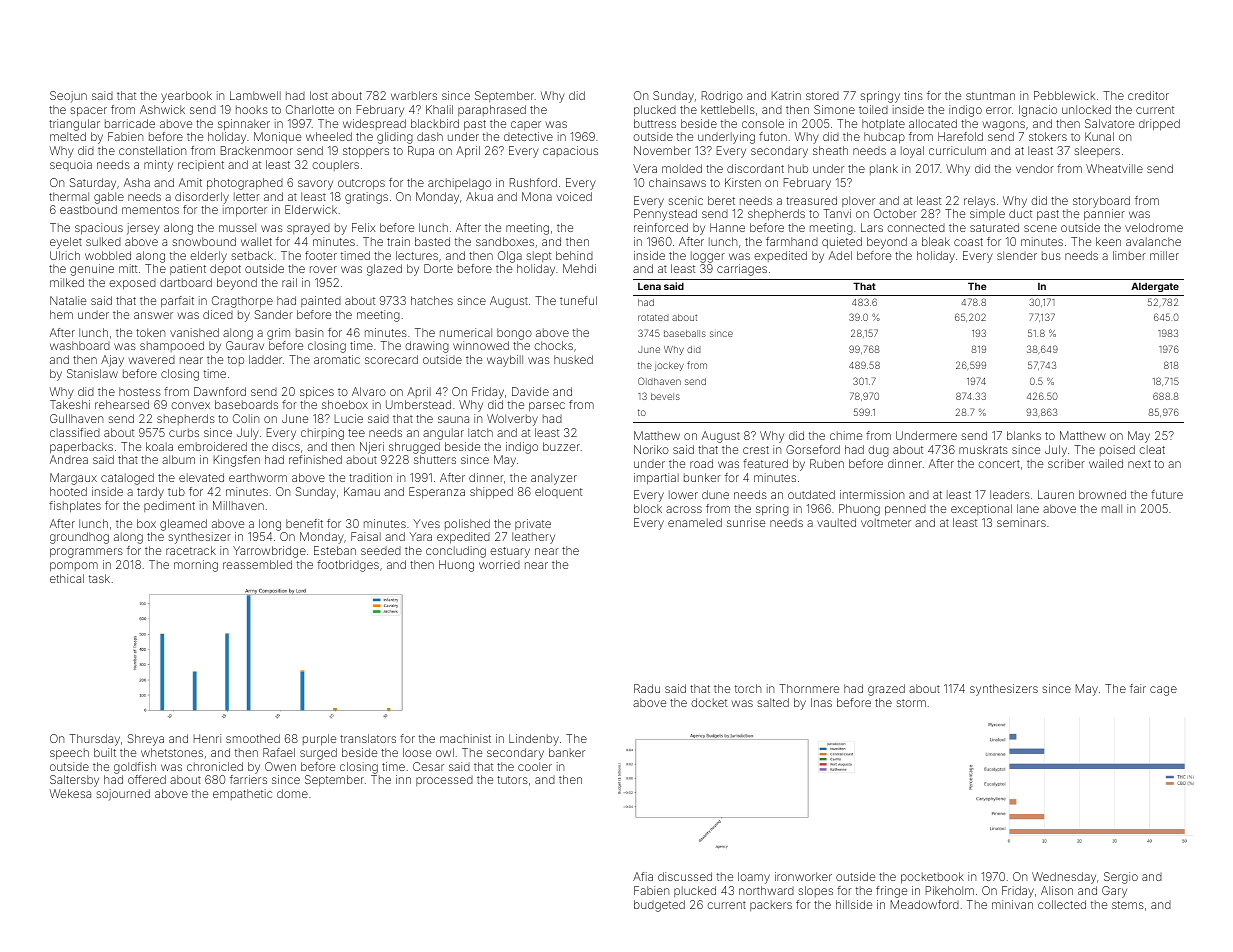 This screenshot has height=952, width=1233. I want to click on warblers, so click(414, 95).
